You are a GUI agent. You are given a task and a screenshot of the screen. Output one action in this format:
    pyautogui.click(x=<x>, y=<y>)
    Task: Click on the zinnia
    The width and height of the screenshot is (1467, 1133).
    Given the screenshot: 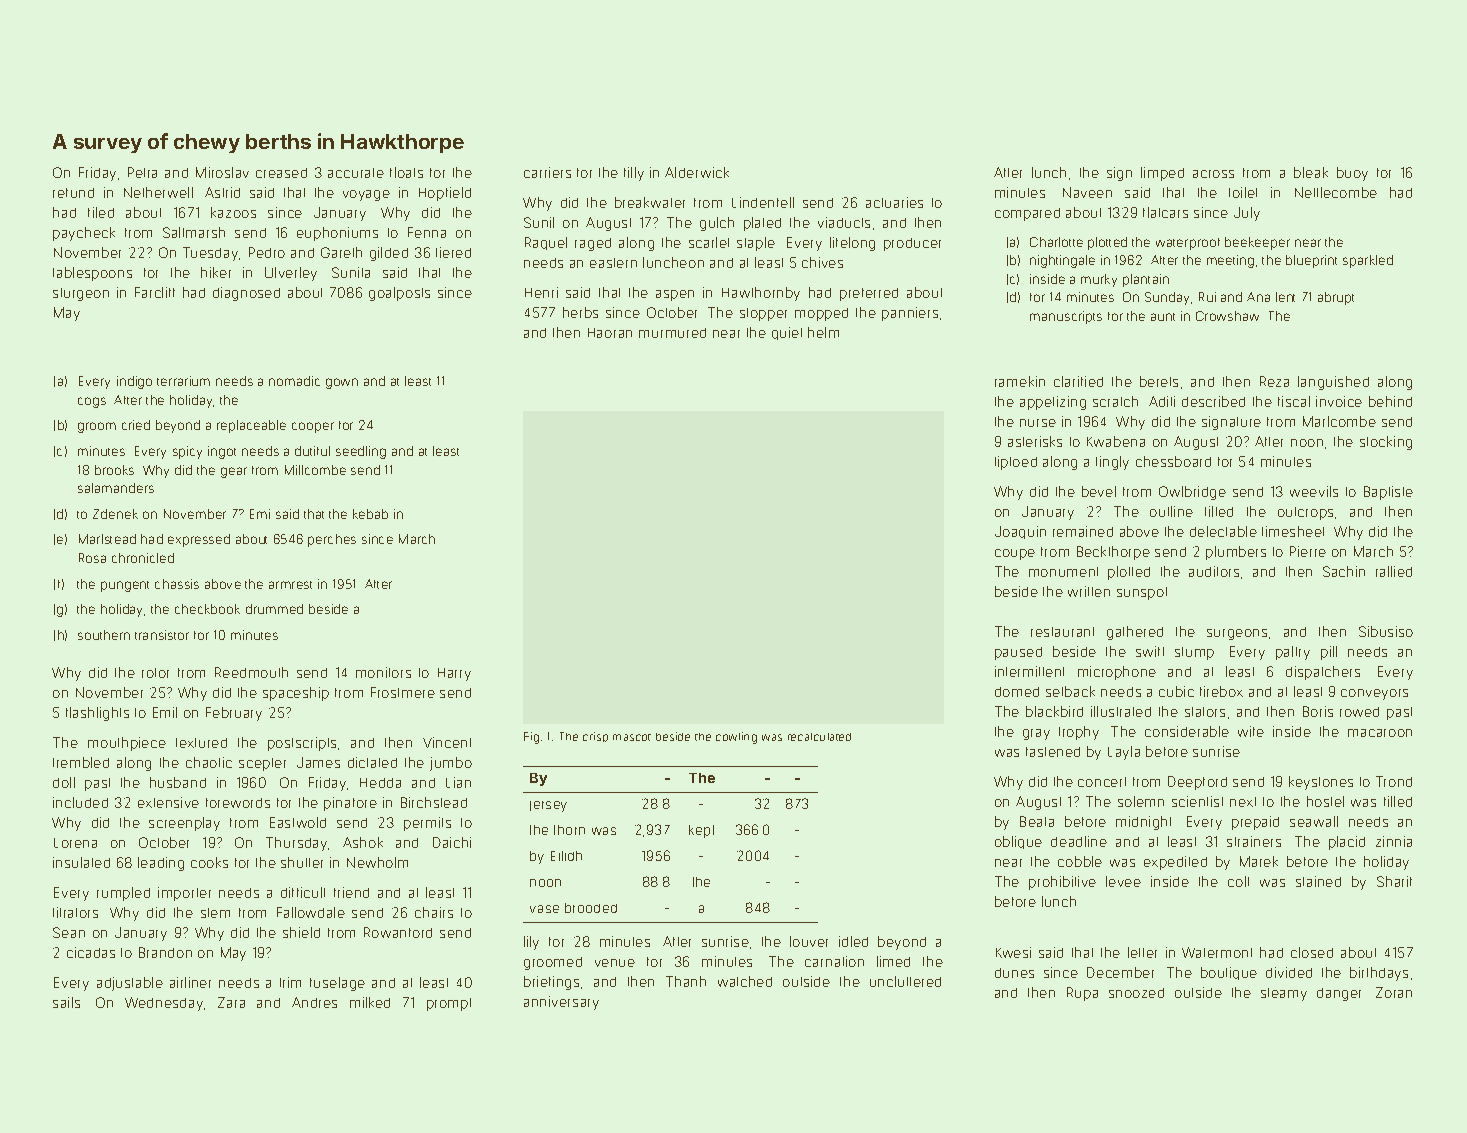 What is the action you would take?
    pyautogui.click(x=1394, y=841)
